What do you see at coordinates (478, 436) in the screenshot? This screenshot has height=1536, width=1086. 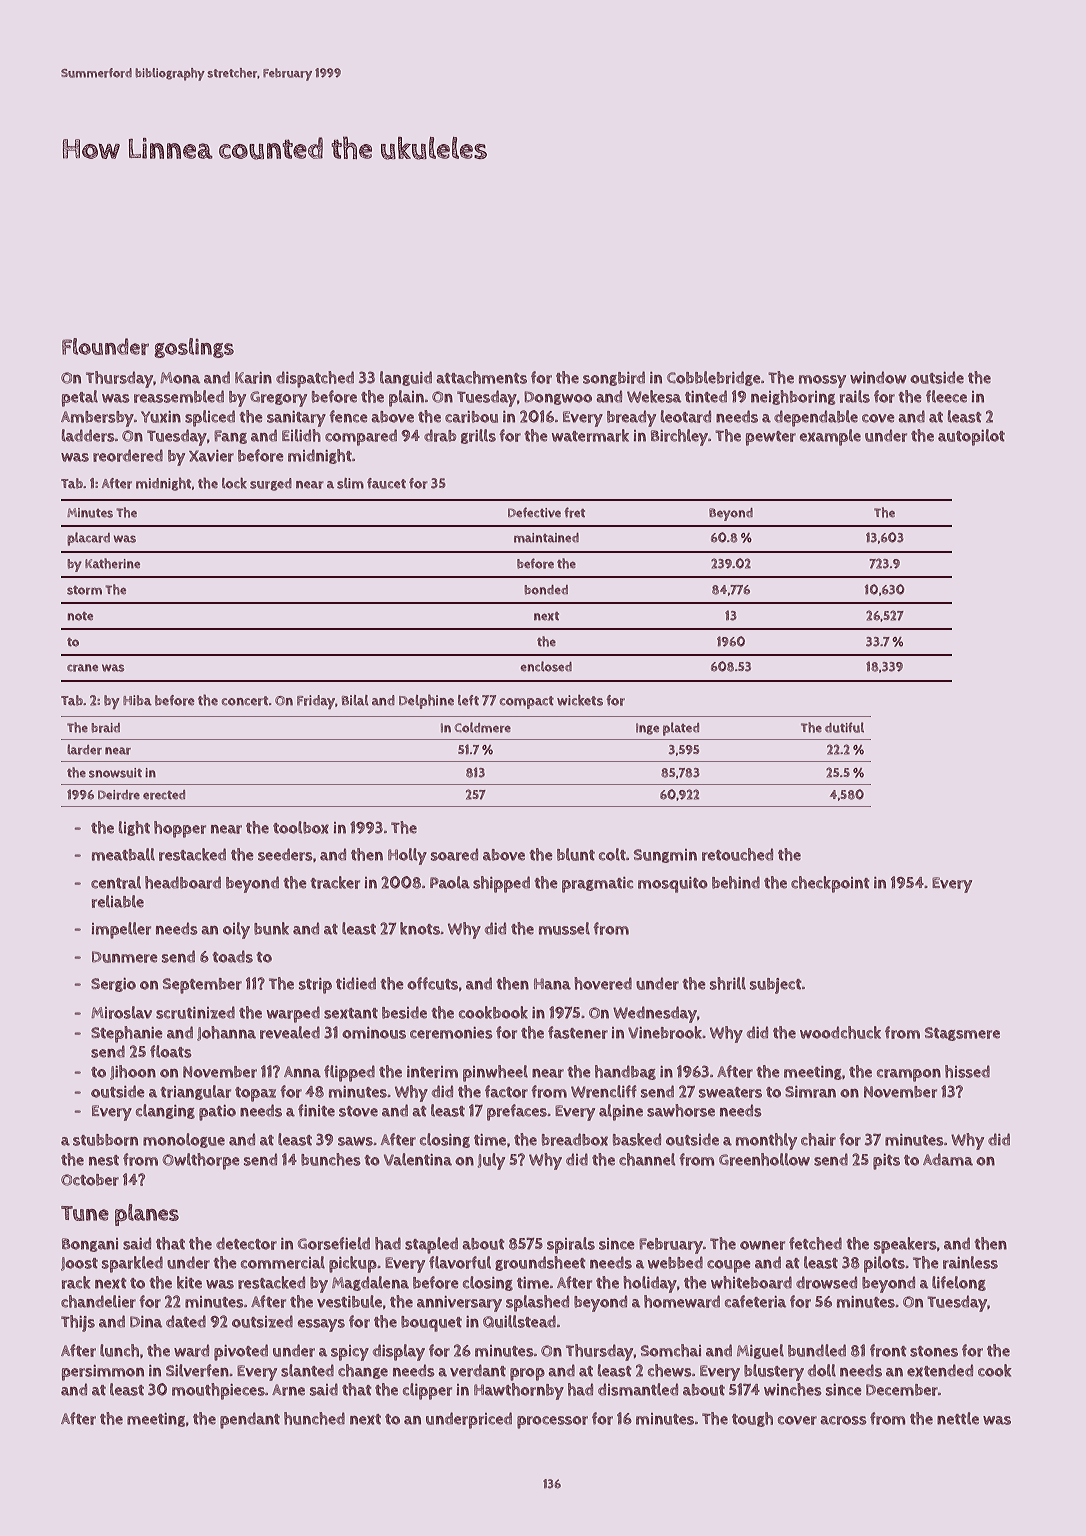 I see `grills` at bounding box center [478, 436].
